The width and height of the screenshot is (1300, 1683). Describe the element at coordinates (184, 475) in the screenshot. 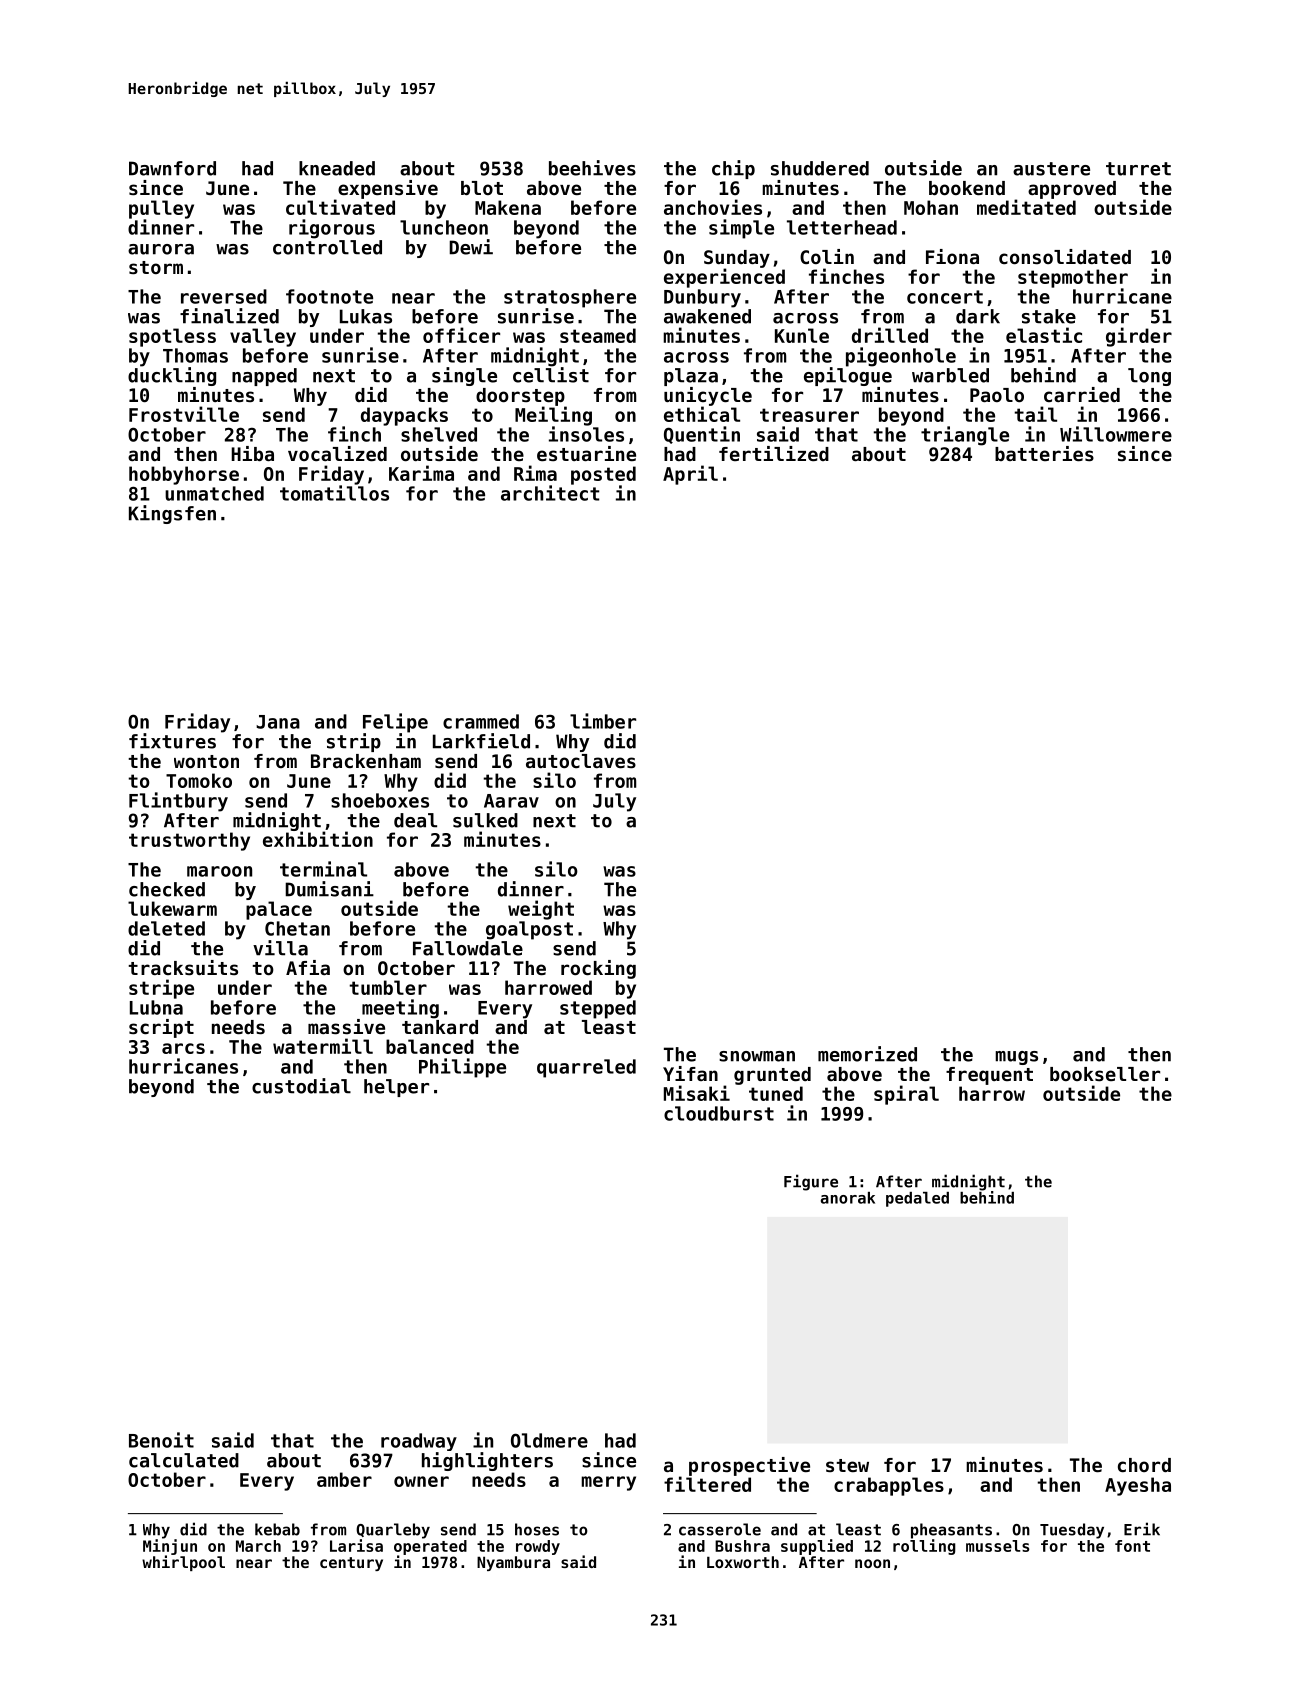

I see `hobbyhorse` at that location.
